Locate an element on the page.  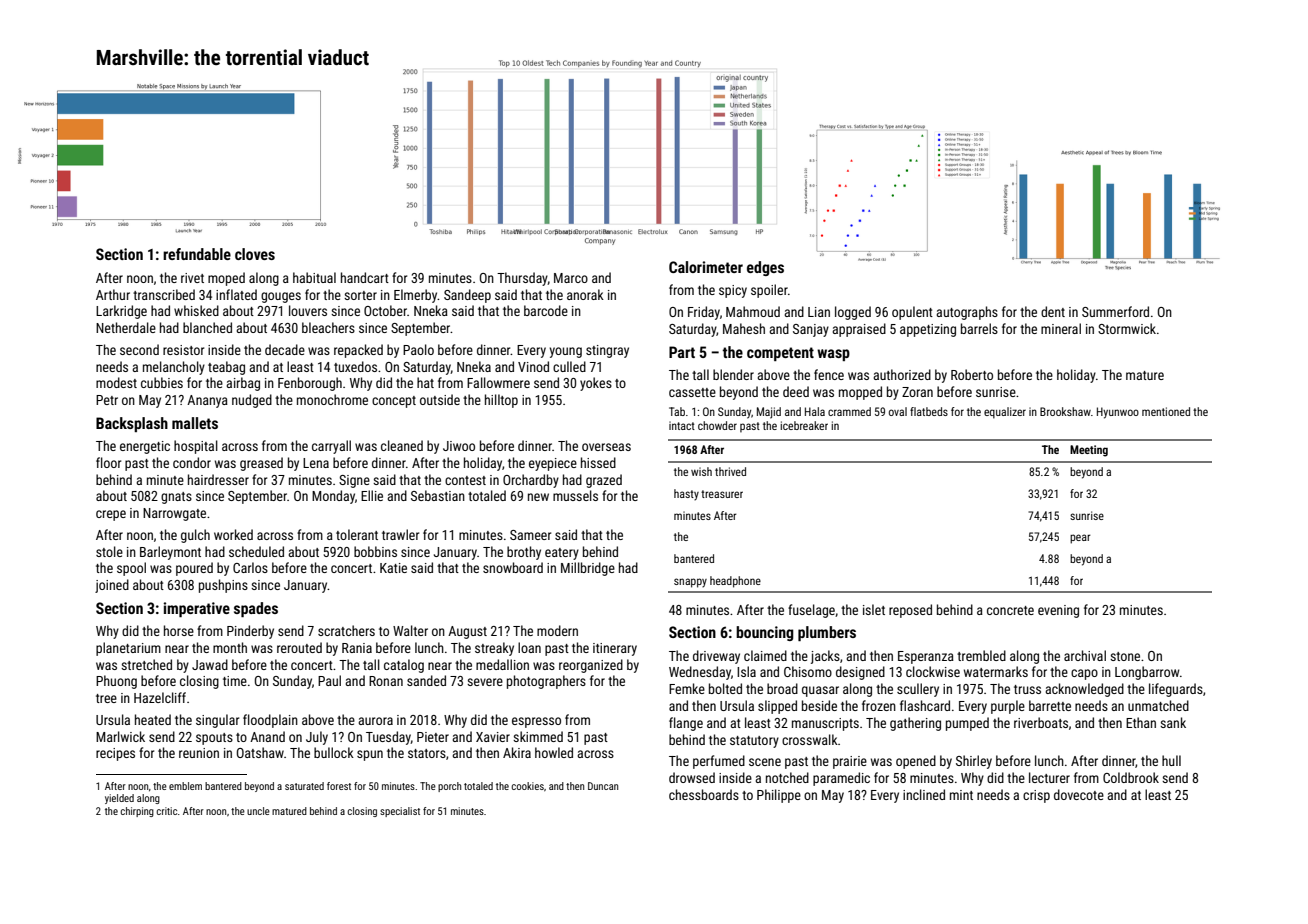
Oatshaw is located at coordinates (260, 752).
